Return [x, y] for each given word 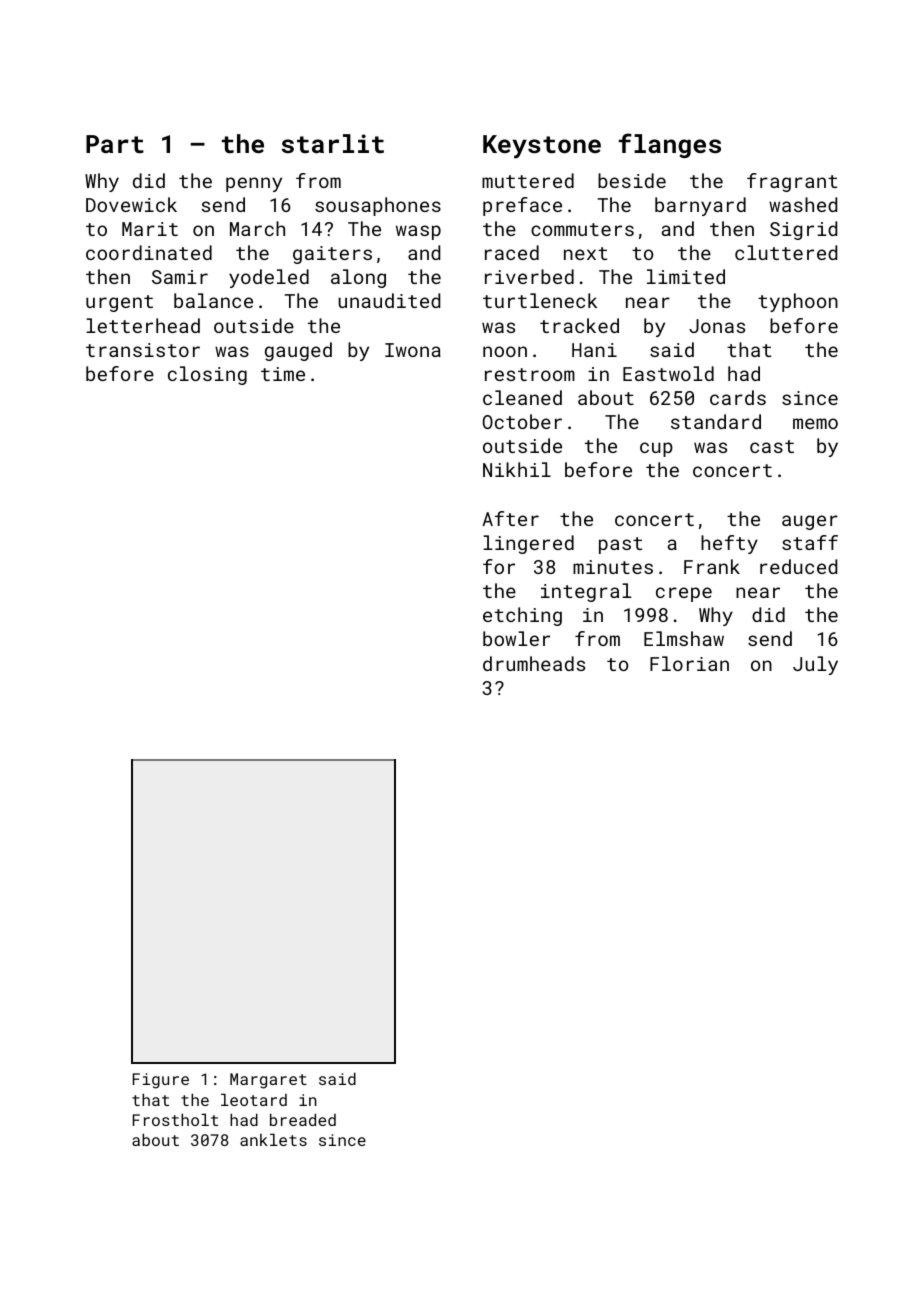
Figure [161, 1081]
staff [810, 542]
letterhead [143, 325]
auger [810, 522]
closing [207, 375]
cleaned [522, 397]
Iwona [413, 350]
